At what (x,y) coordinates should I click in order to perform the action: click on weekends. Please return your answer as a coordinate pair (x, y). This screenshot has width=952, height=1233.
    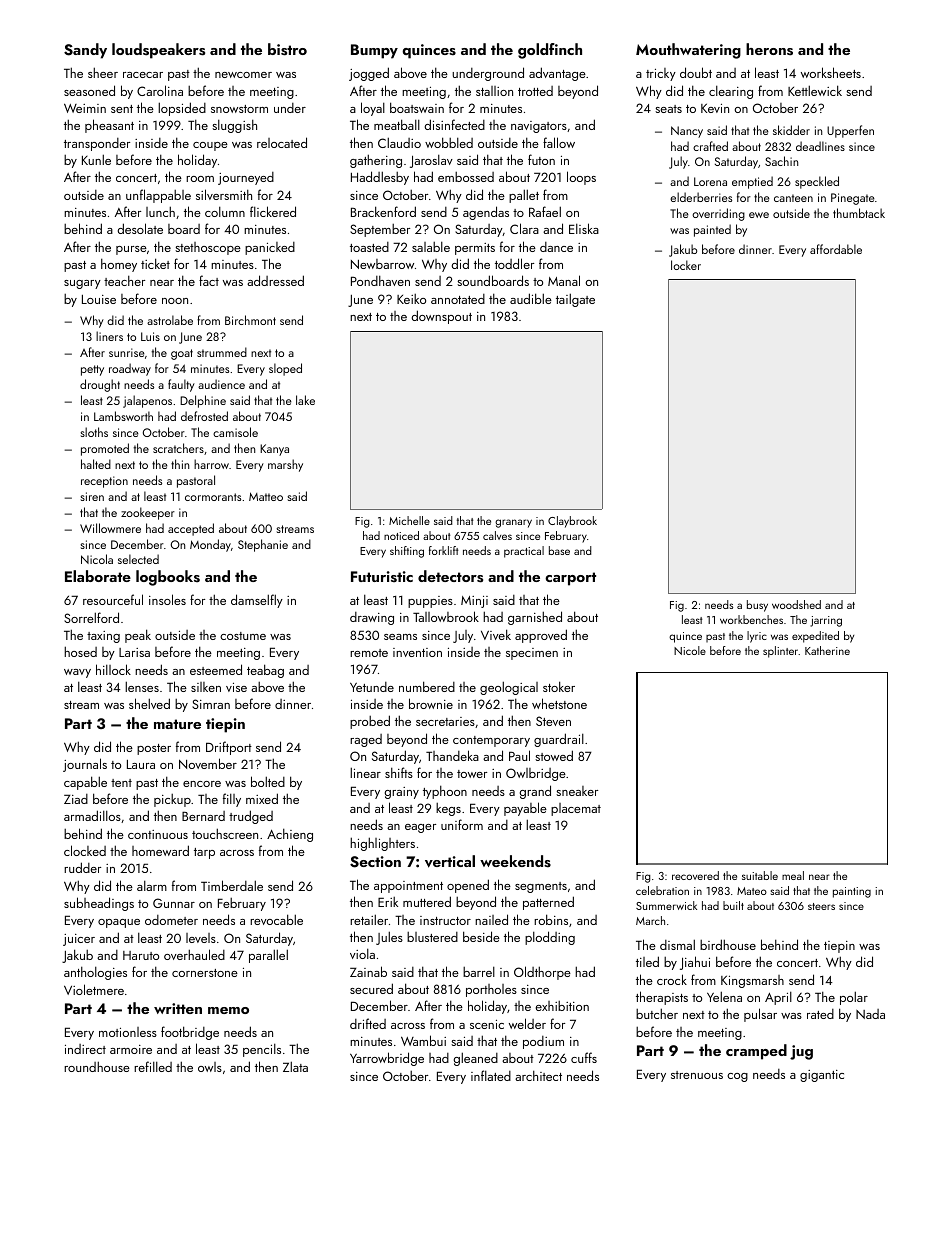
    Looking at the image, I should click on (515, 861).
